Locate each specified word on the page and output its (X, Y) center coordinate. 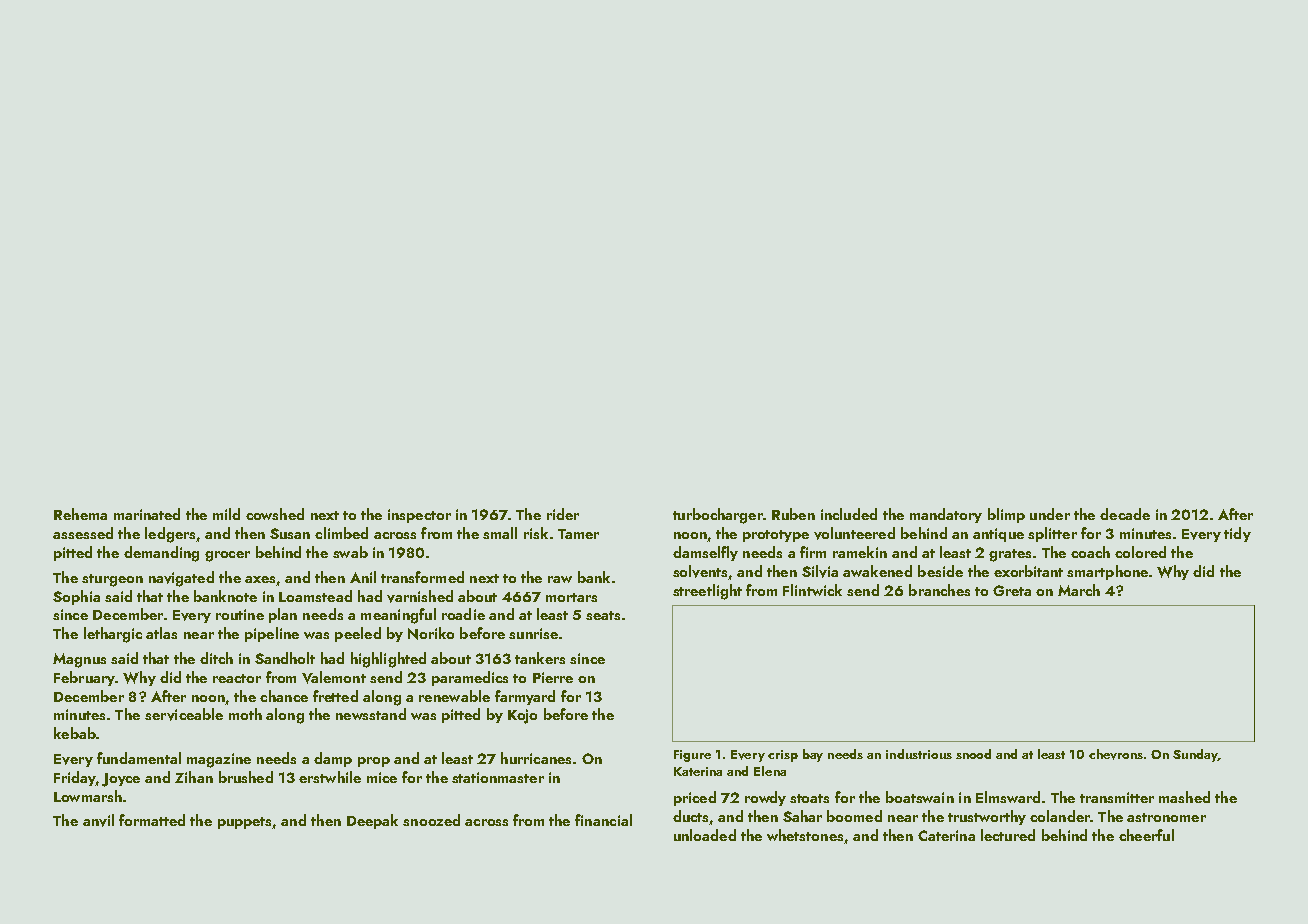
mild (226, 514)
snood (973, 754)
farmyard (525, 697)
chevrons (1116, 754)
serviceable (184, 714)
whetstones (805, 835)
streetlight (707, 592)
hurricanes (536, 758)
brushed (246, 777)
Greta (1012, 590)
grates (1010, 555)
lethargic (113, 635)
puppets (244, 823)
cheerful (1146, 835)
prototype (776, 536)
